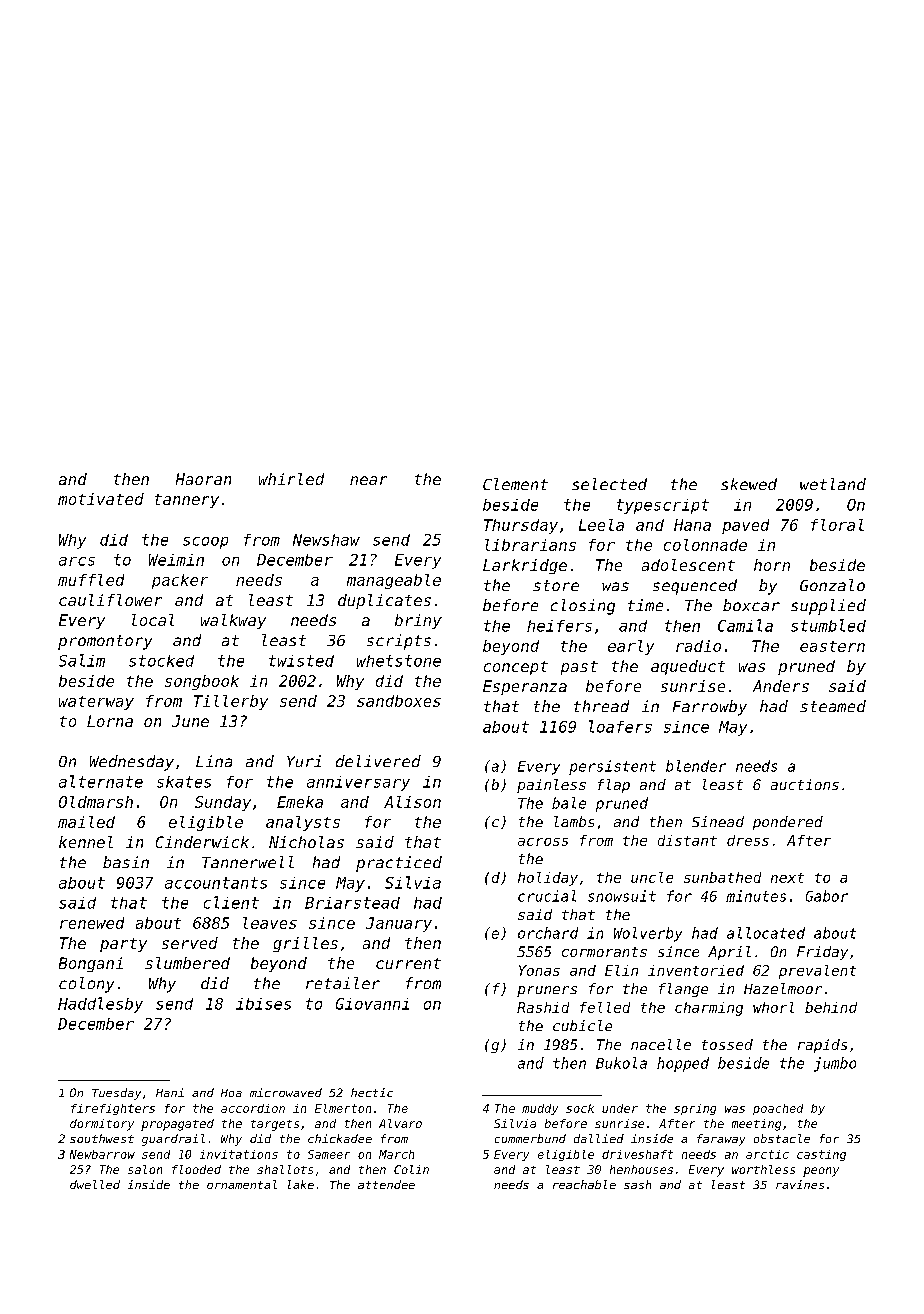 Image resolution: width=924 pixels, height=1314 pixels. Describe the element at coordinates (548, 933) in the image. I see `orchard` at that location.
